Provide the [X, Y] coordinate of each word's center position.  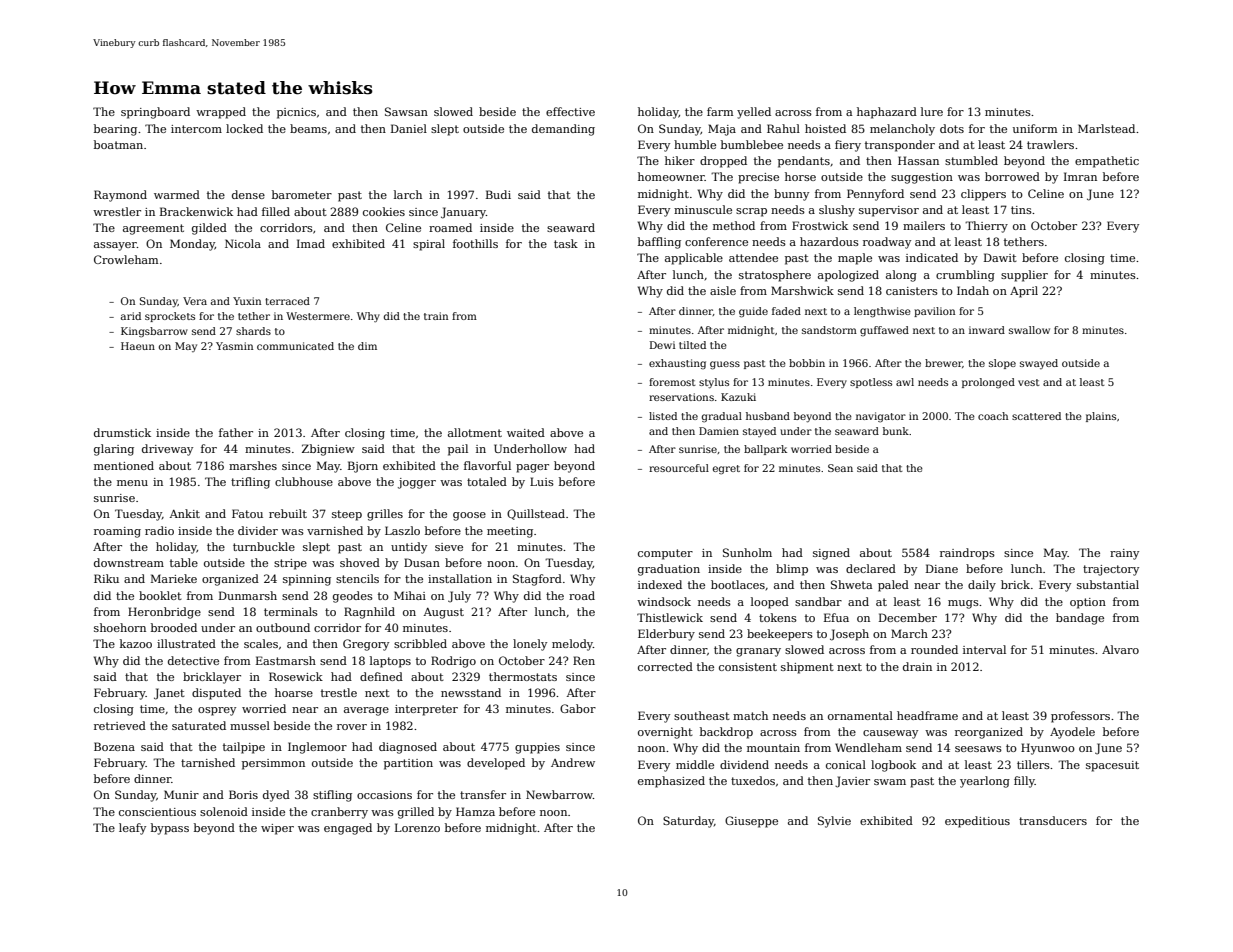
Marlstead [1106, 128]
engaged [348, 829]
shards [253, 331]
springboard [155, 113]
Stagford [537, 580]
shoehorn [120, 627]
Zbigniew [328, 450]
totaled [487, 481]
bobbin [807, 363]
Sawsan [406, 111]
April [1024, 292]
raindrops [967, 554]
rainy [1124, 554]
